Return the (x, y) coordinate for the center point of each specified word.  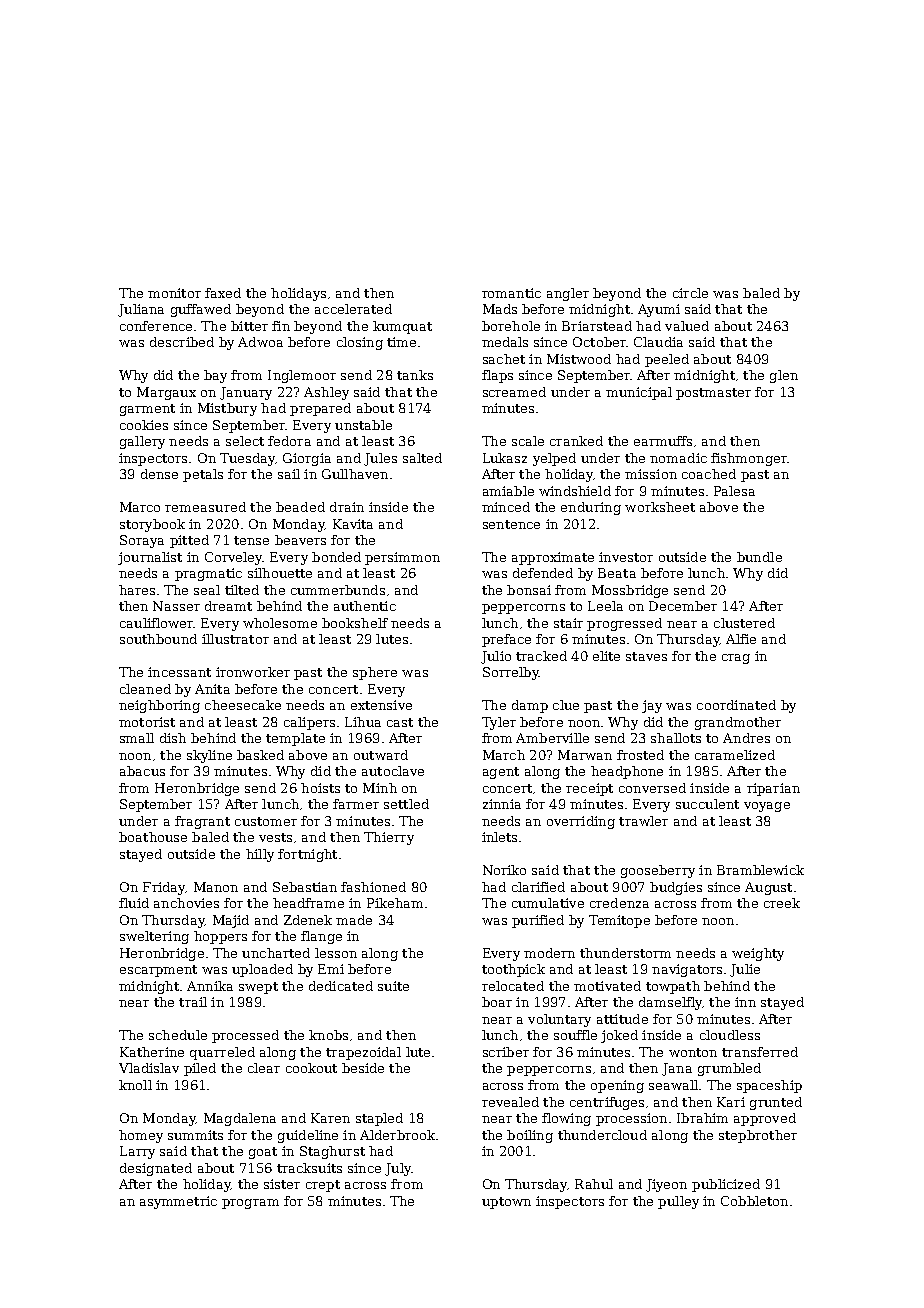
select (245, 441)
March (504, 755)
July (398, 1169)
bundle (759, 557)
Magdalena (240, 1119)
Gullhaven (355, 474)
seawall (673, 1085)
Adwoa (260, 342)
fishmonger (749, 459)
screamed (514, 392)
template (295, 739)
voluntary (559, 1020)
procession (631, 1119)
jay (652, 706)
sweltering (154, 937)
